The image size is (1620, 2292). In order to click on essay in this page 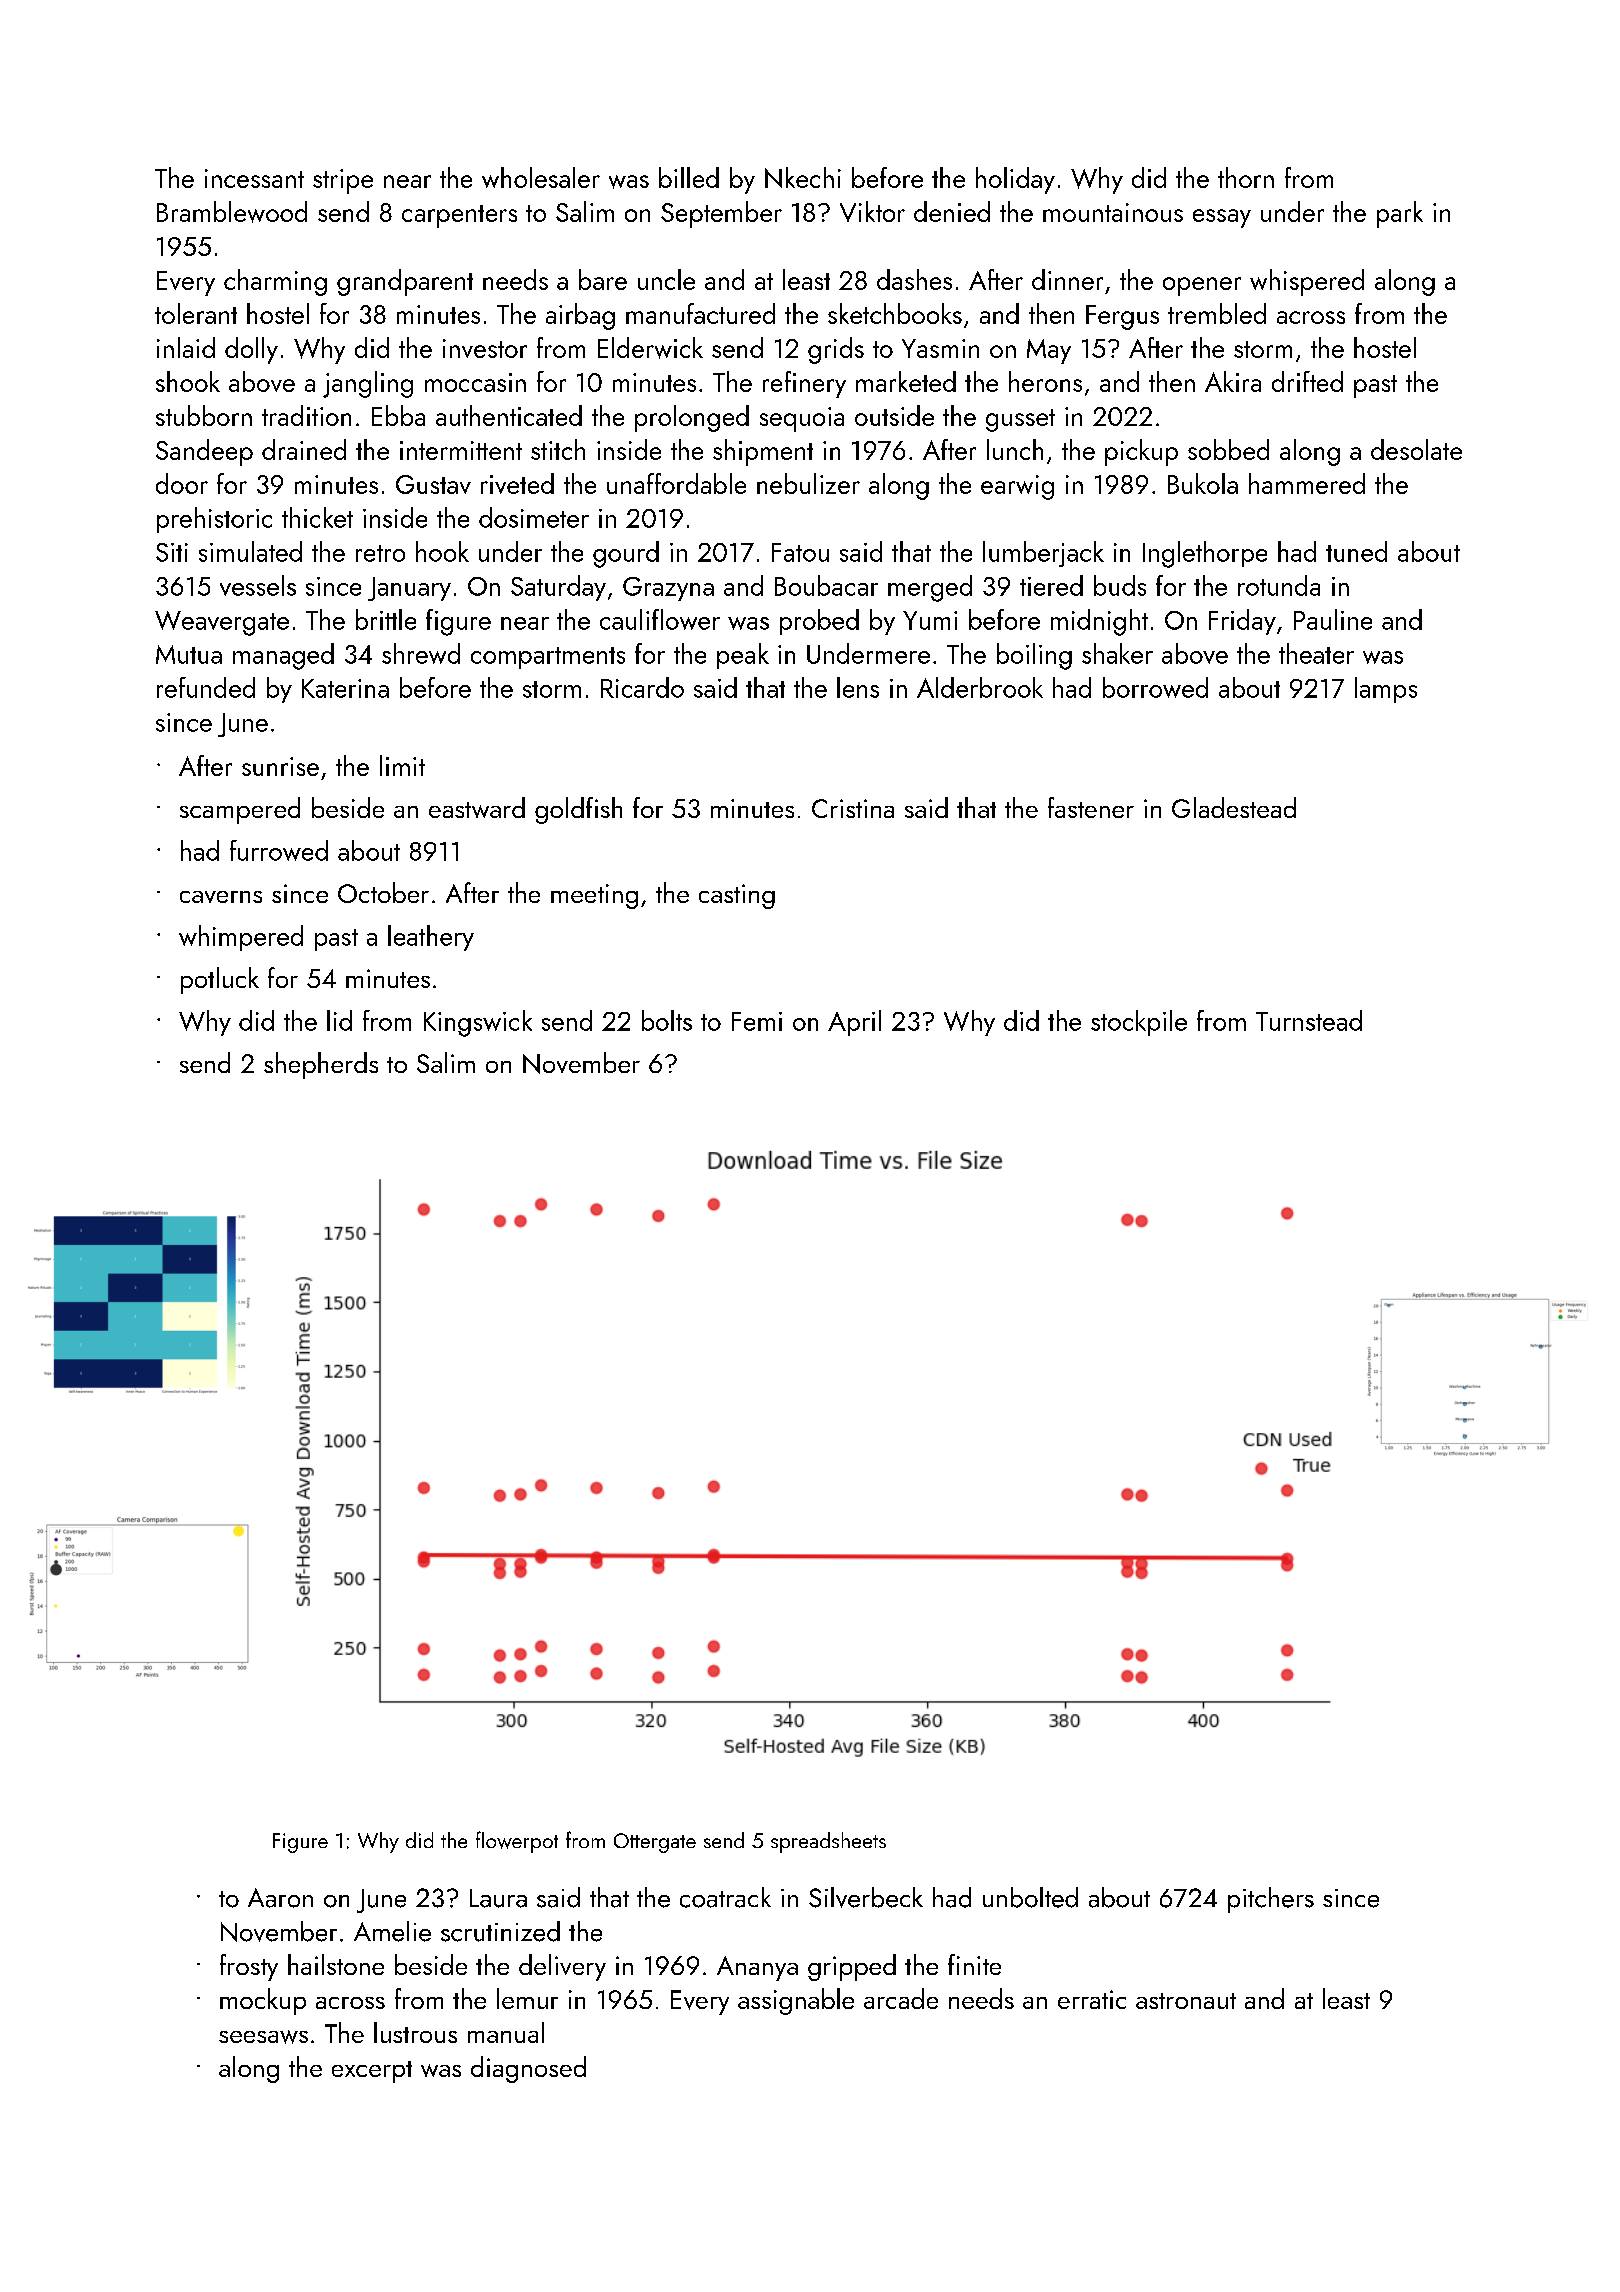, I will do `click(1222, 218)`.
